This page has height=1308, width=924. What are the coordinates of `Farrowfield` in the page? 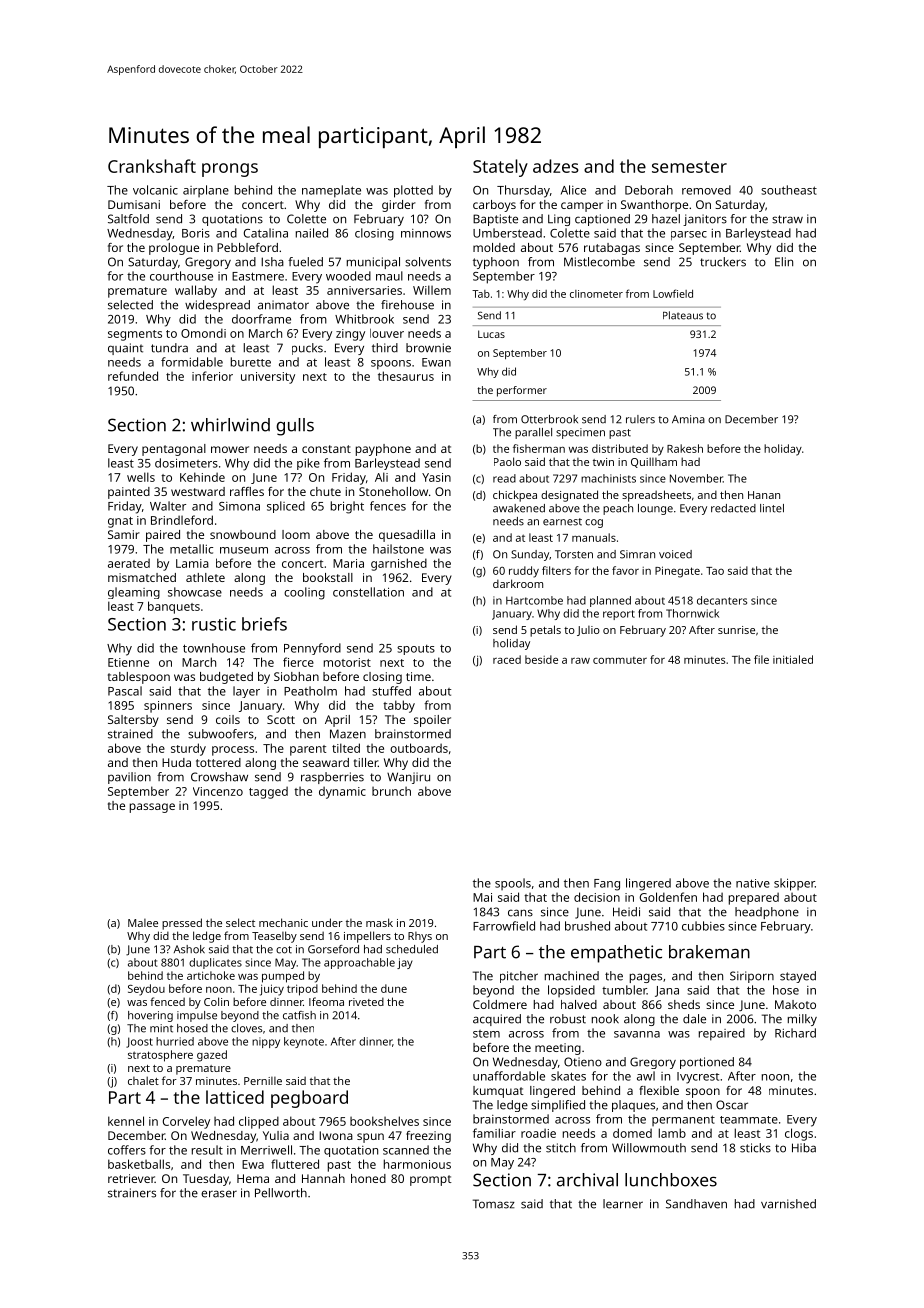 It's located at (504, 926).
